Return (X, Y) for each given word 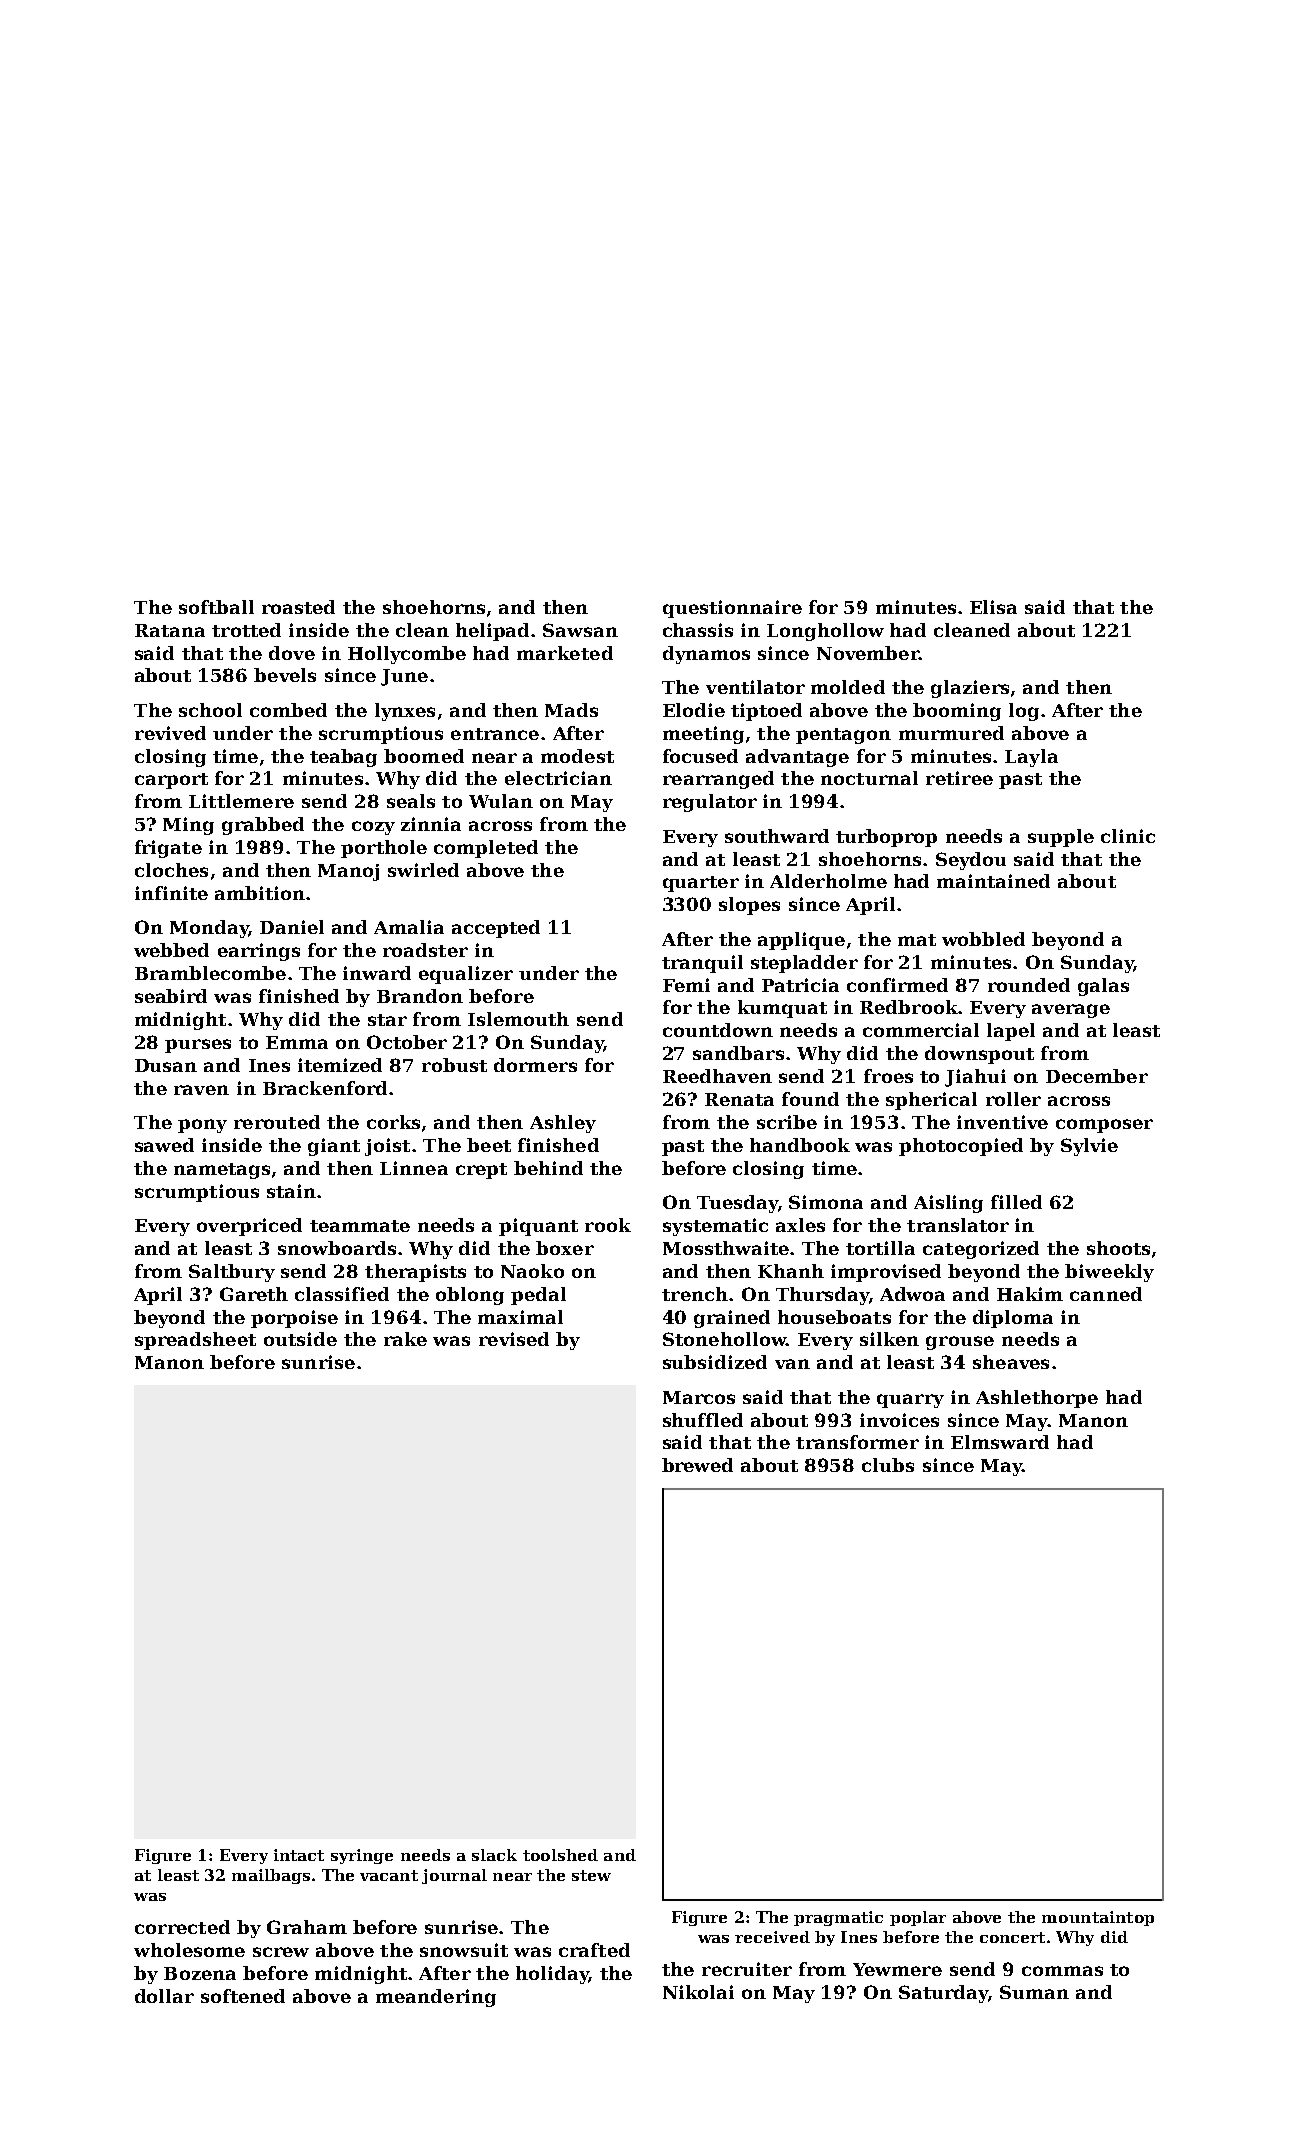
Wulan (501, 801)
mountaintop (1098, 1918)
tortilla (880, 1248)
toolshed (560, 1855)
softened (243, 1996)
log (1024, 712)
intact (299, 1855)
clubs (888, 1465)
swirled (423, 870)
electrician (558, 778)
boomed (424, 756)
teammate (360, 1226)
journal (454, 1876)
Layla (1031, 758)
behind (548, 1168)
